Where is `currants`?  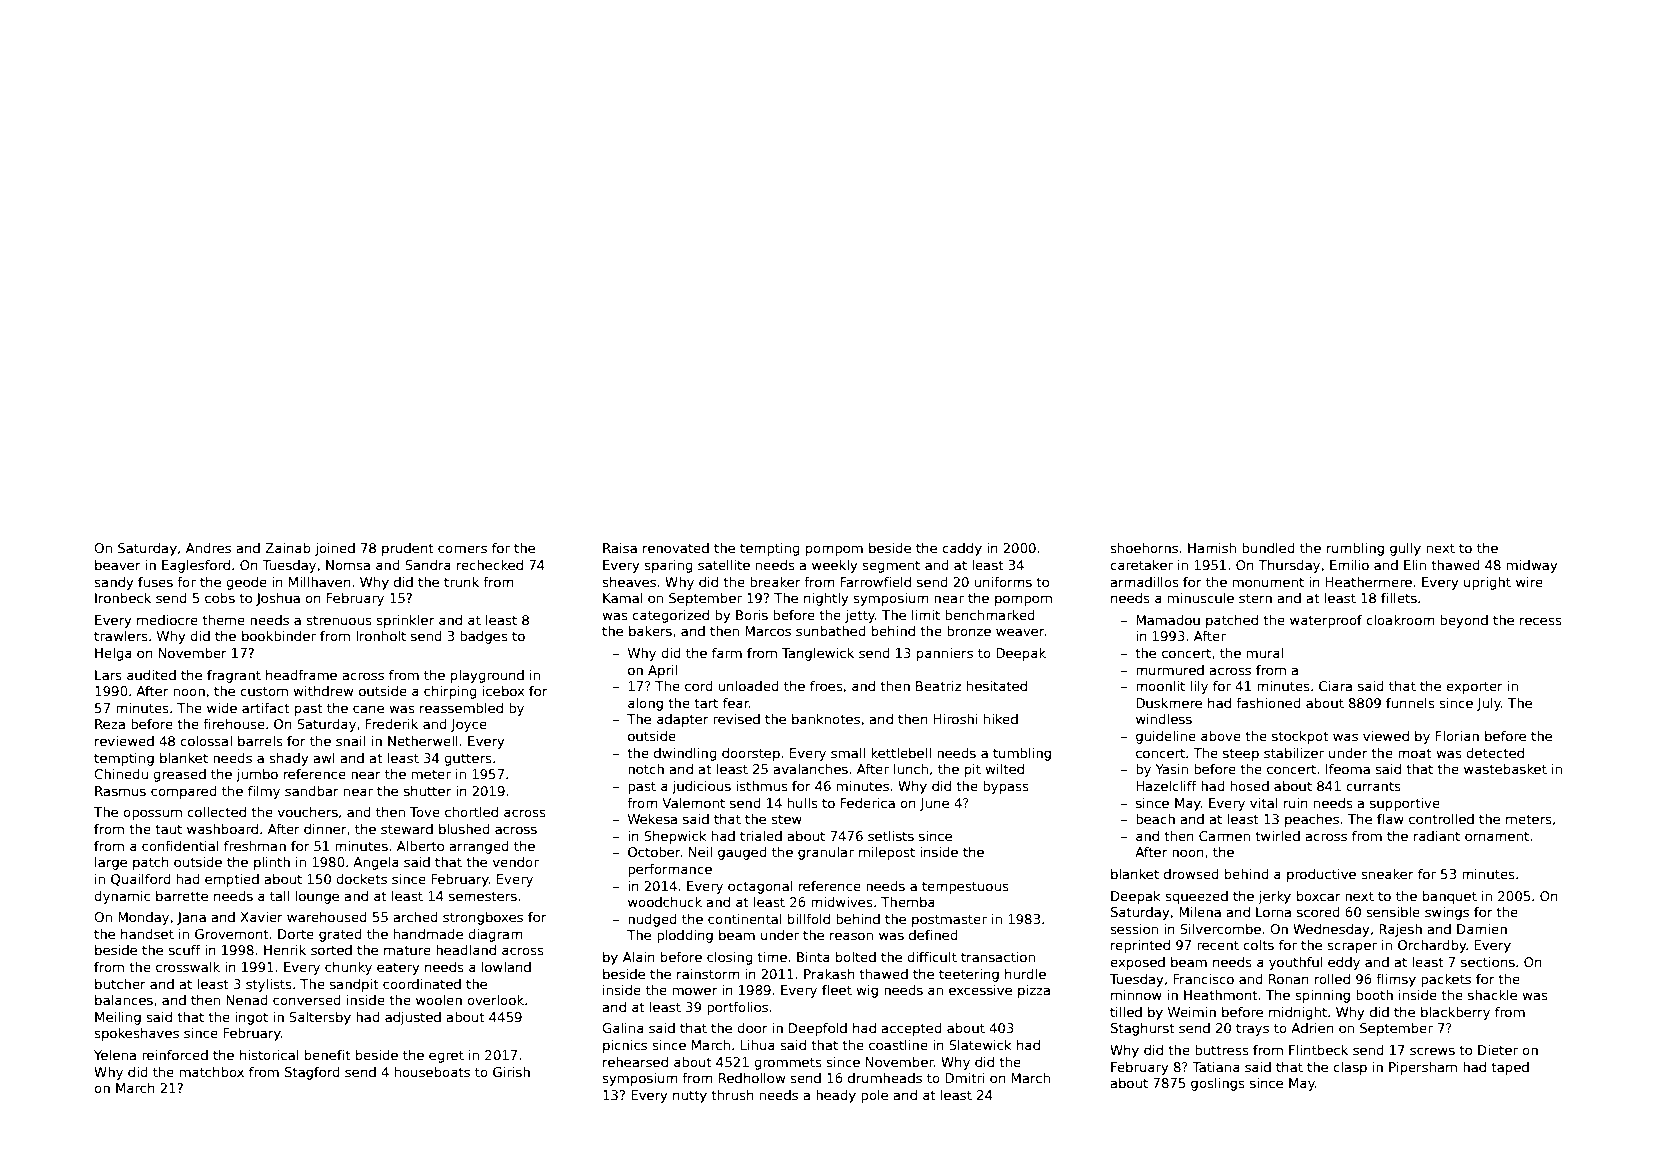
currants is located at coordinates (1373, 786).
